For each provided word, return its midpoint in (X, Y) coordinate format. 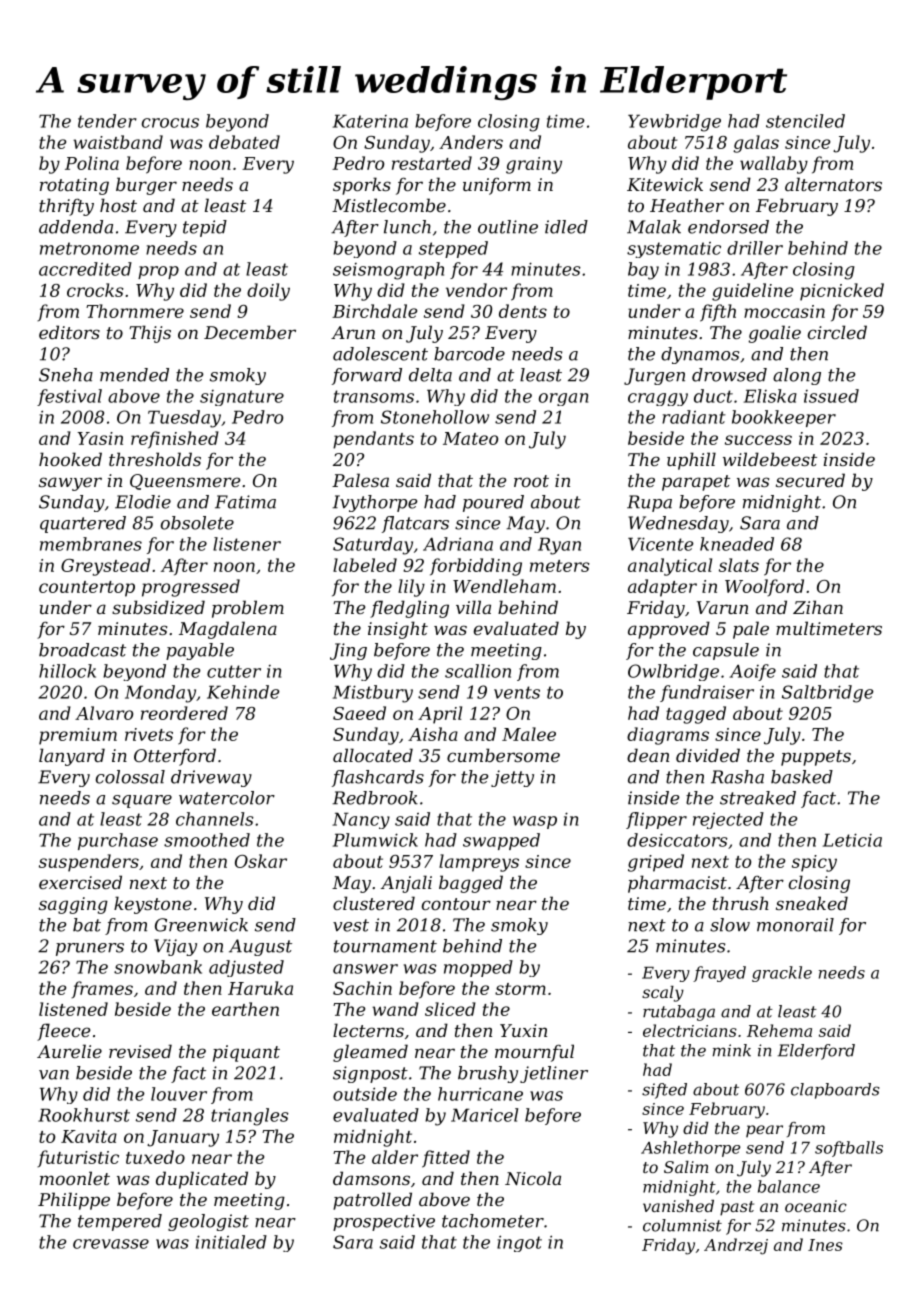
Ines (825, 1245)
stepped (453, 249)
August (260, 947)
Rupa (649, 503)
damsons (371, 1178)
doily (268, 292)
